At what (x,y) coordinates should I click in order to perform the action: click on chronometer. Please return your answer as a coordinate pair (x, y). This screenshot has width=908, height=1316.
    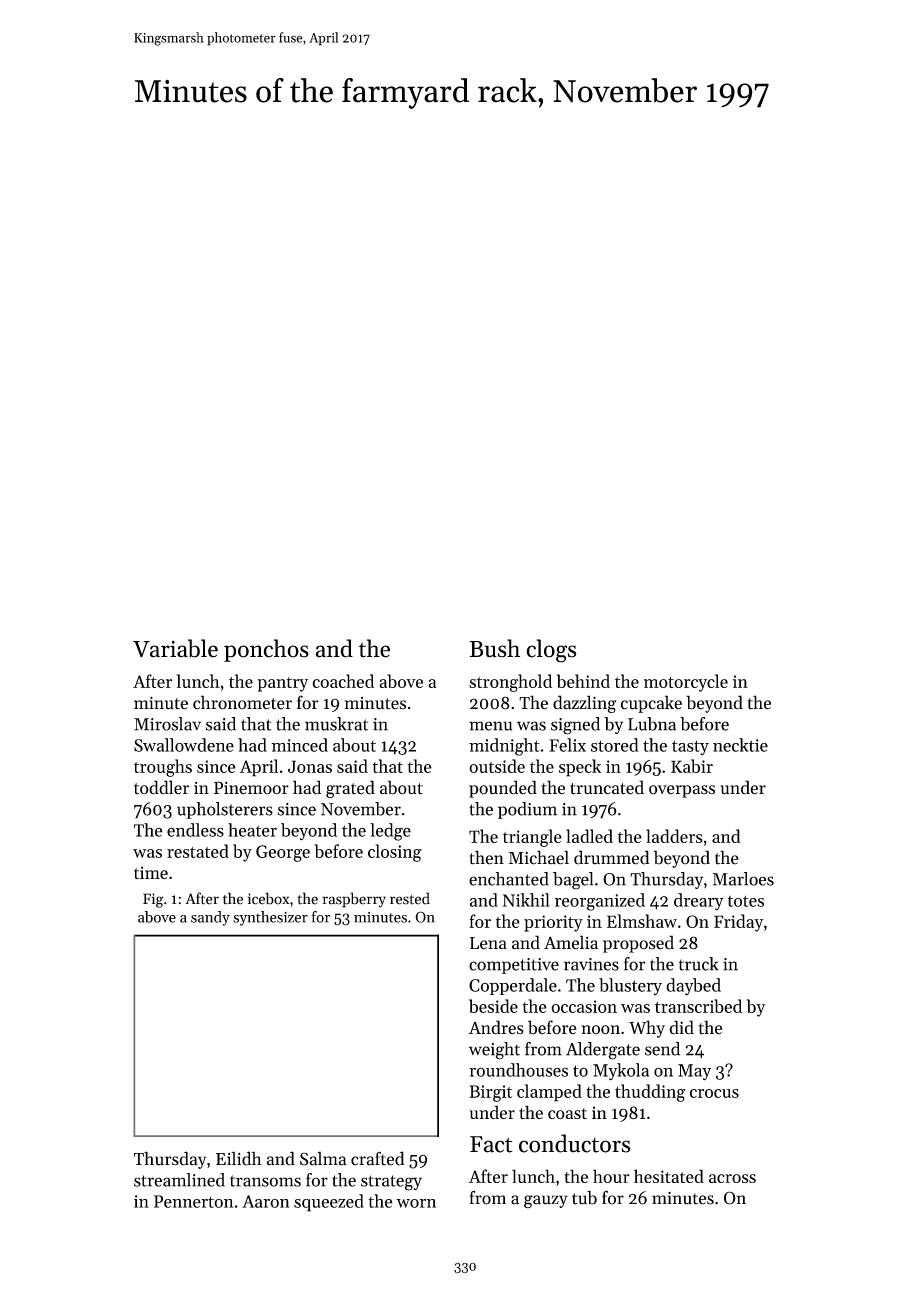
    Looking at the image, I should click on (242, 702).
